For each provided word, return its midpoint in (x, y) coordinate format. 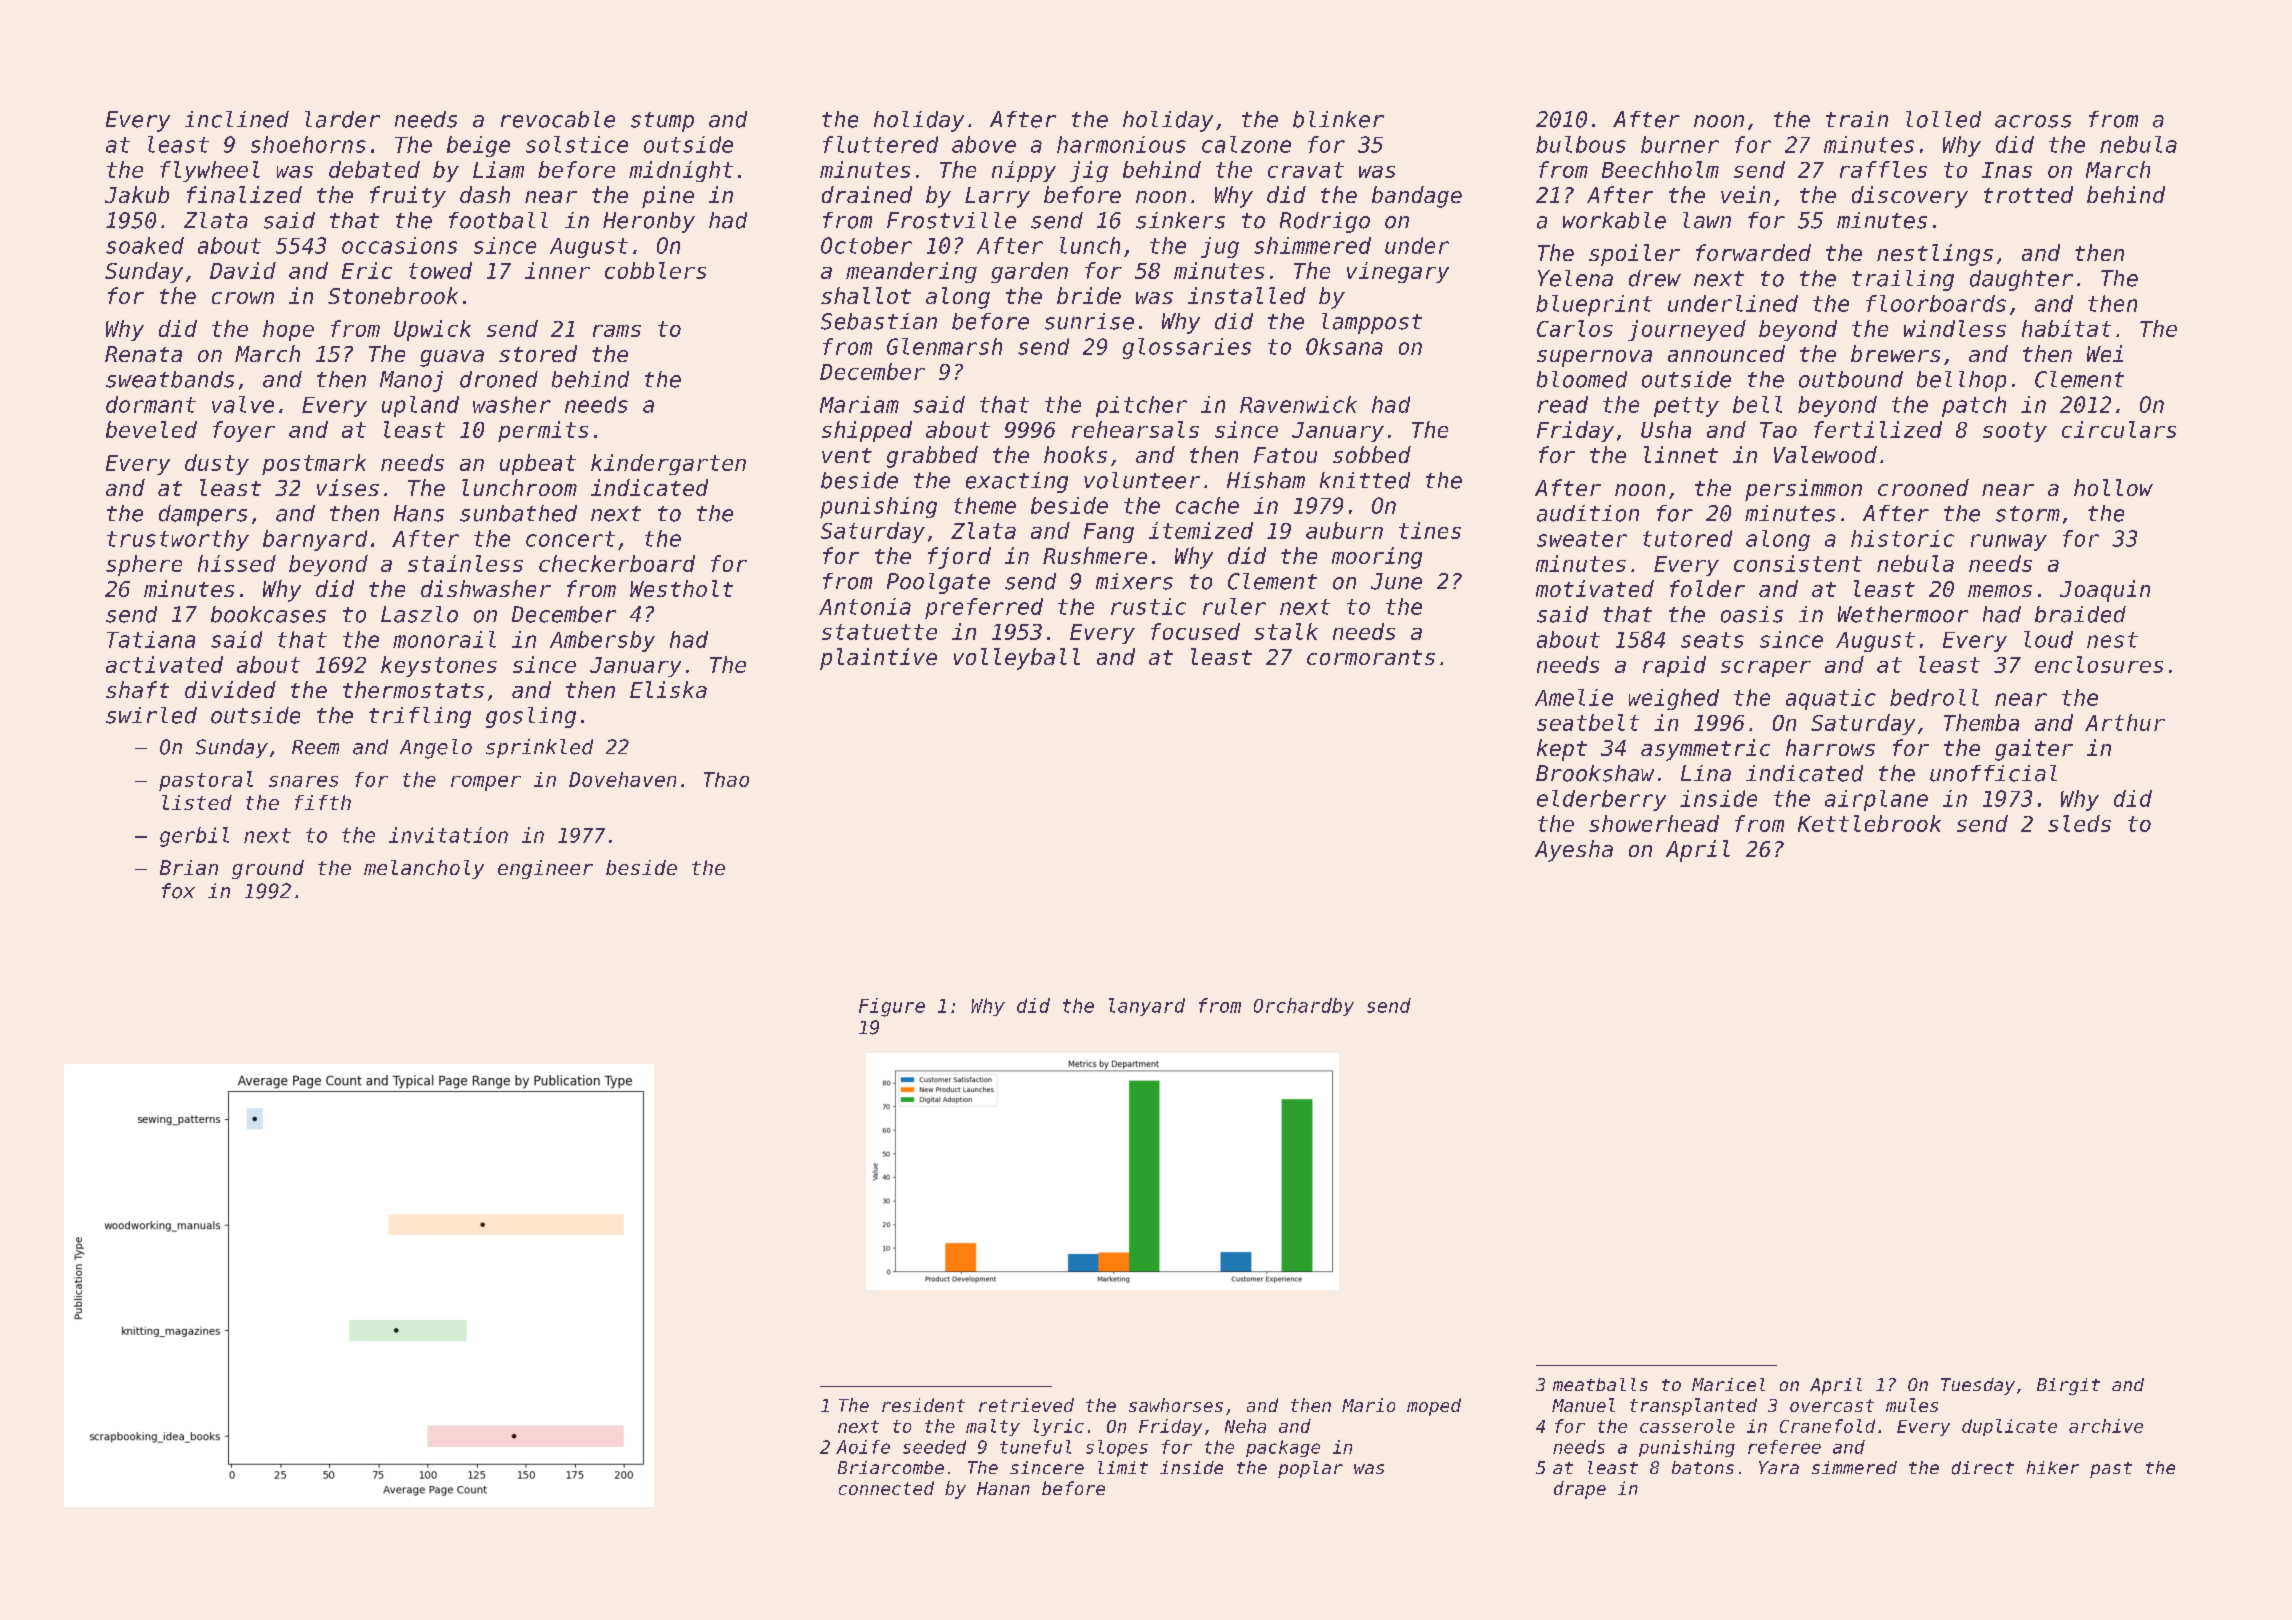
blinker (1338, 119)
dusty (217, 464)
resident (923, 1405)
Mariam (859, 404)
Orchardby (1304, 1007)
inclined (237, 119)
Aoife (863, 1447)
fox (178, 891)
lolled (1943, 119)
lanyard (1147, 1007)
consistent (1798, 563)
